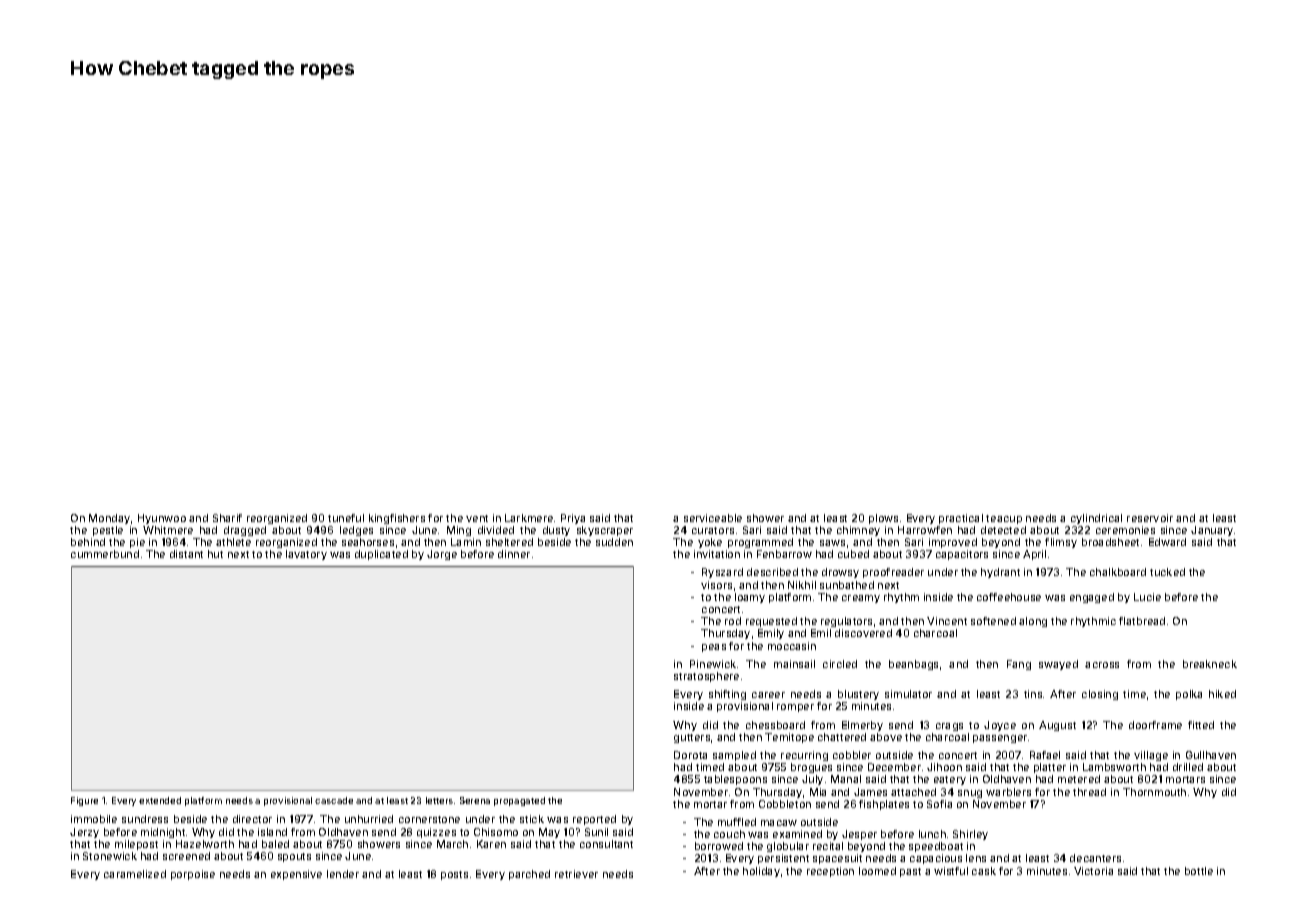  What do you see at coordinates (1092, 598) in the screenshot?
I see `engaged` at bounding box center [1092, 598].
